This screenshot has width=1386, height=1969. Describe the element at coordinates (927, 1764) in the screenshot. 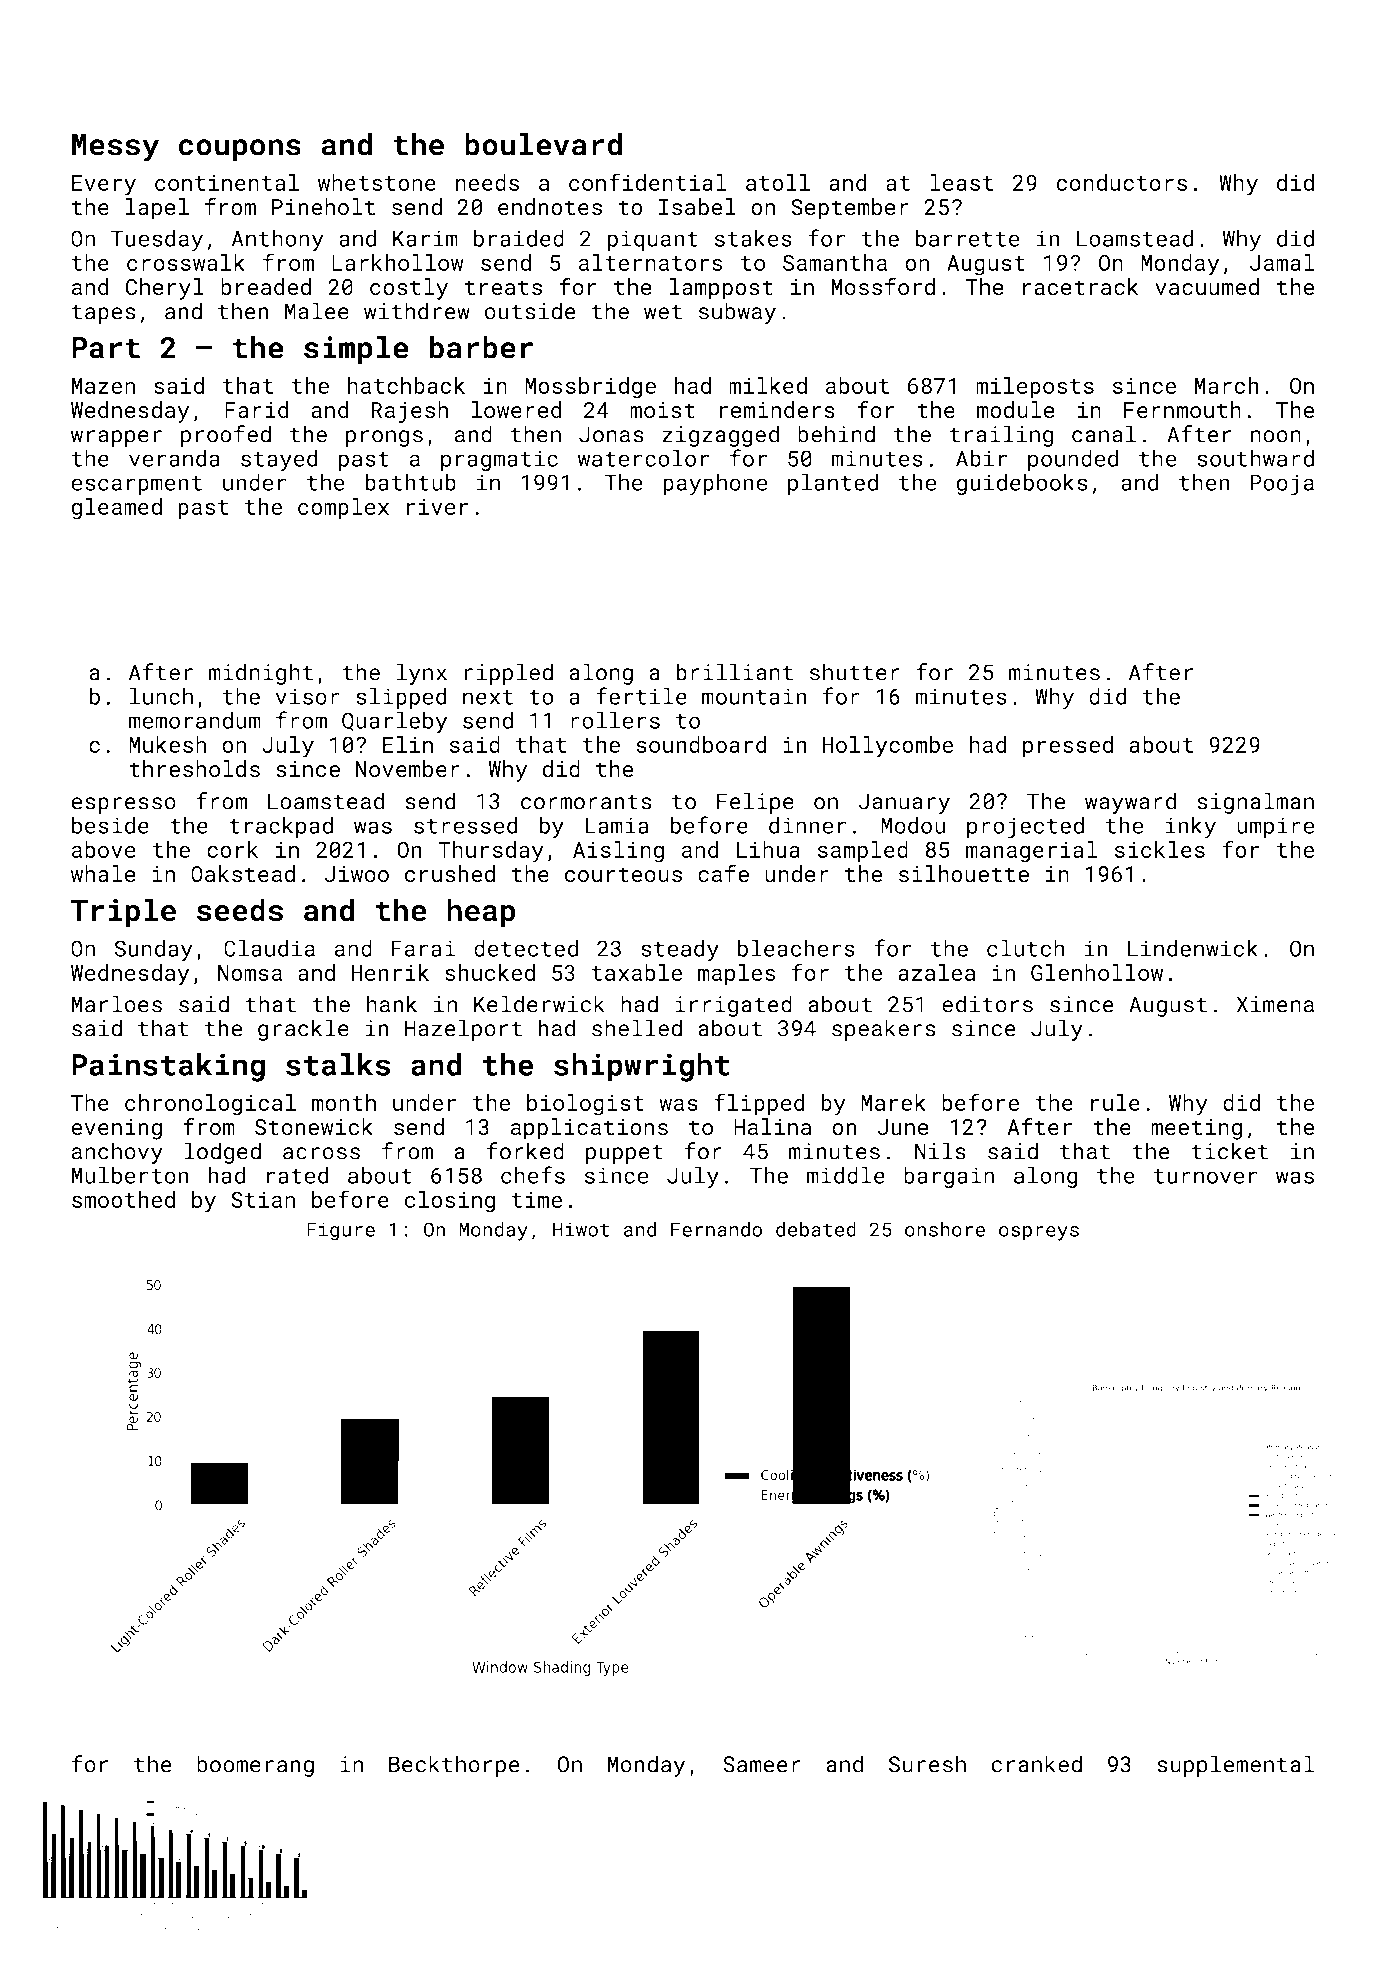

I see `Suresh` at that location.
